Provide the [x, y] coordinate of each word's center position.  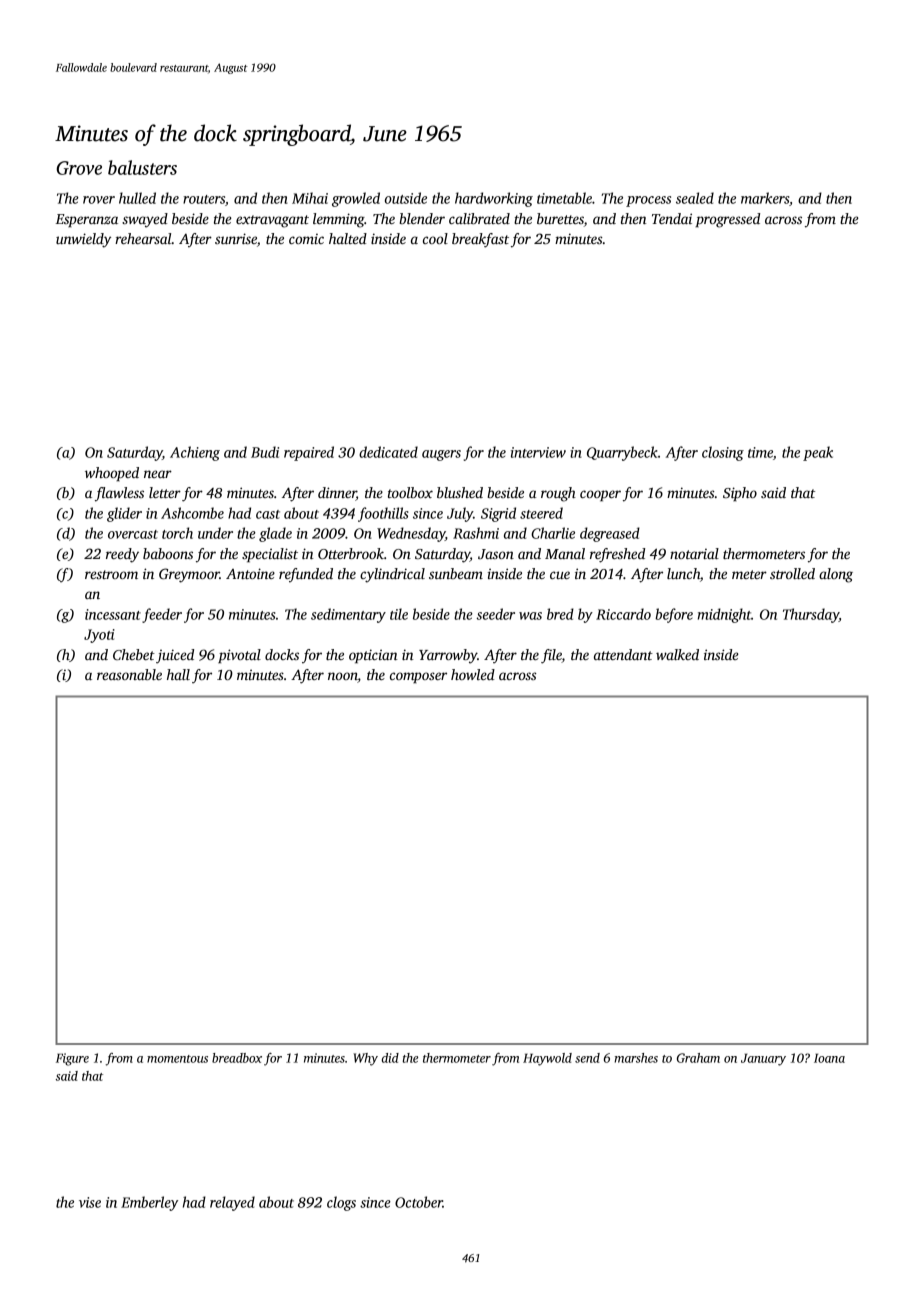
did [390, 1058]
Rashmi [476, 533]
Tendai [672, 218]
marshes [636, 1058]
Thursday [811, 615]
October [419, 1202]
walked [677, 654]
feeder [162, 615]
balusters [142, 167]
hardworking [494, 199]
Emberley [149, 1203]
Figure [72, 1059]
